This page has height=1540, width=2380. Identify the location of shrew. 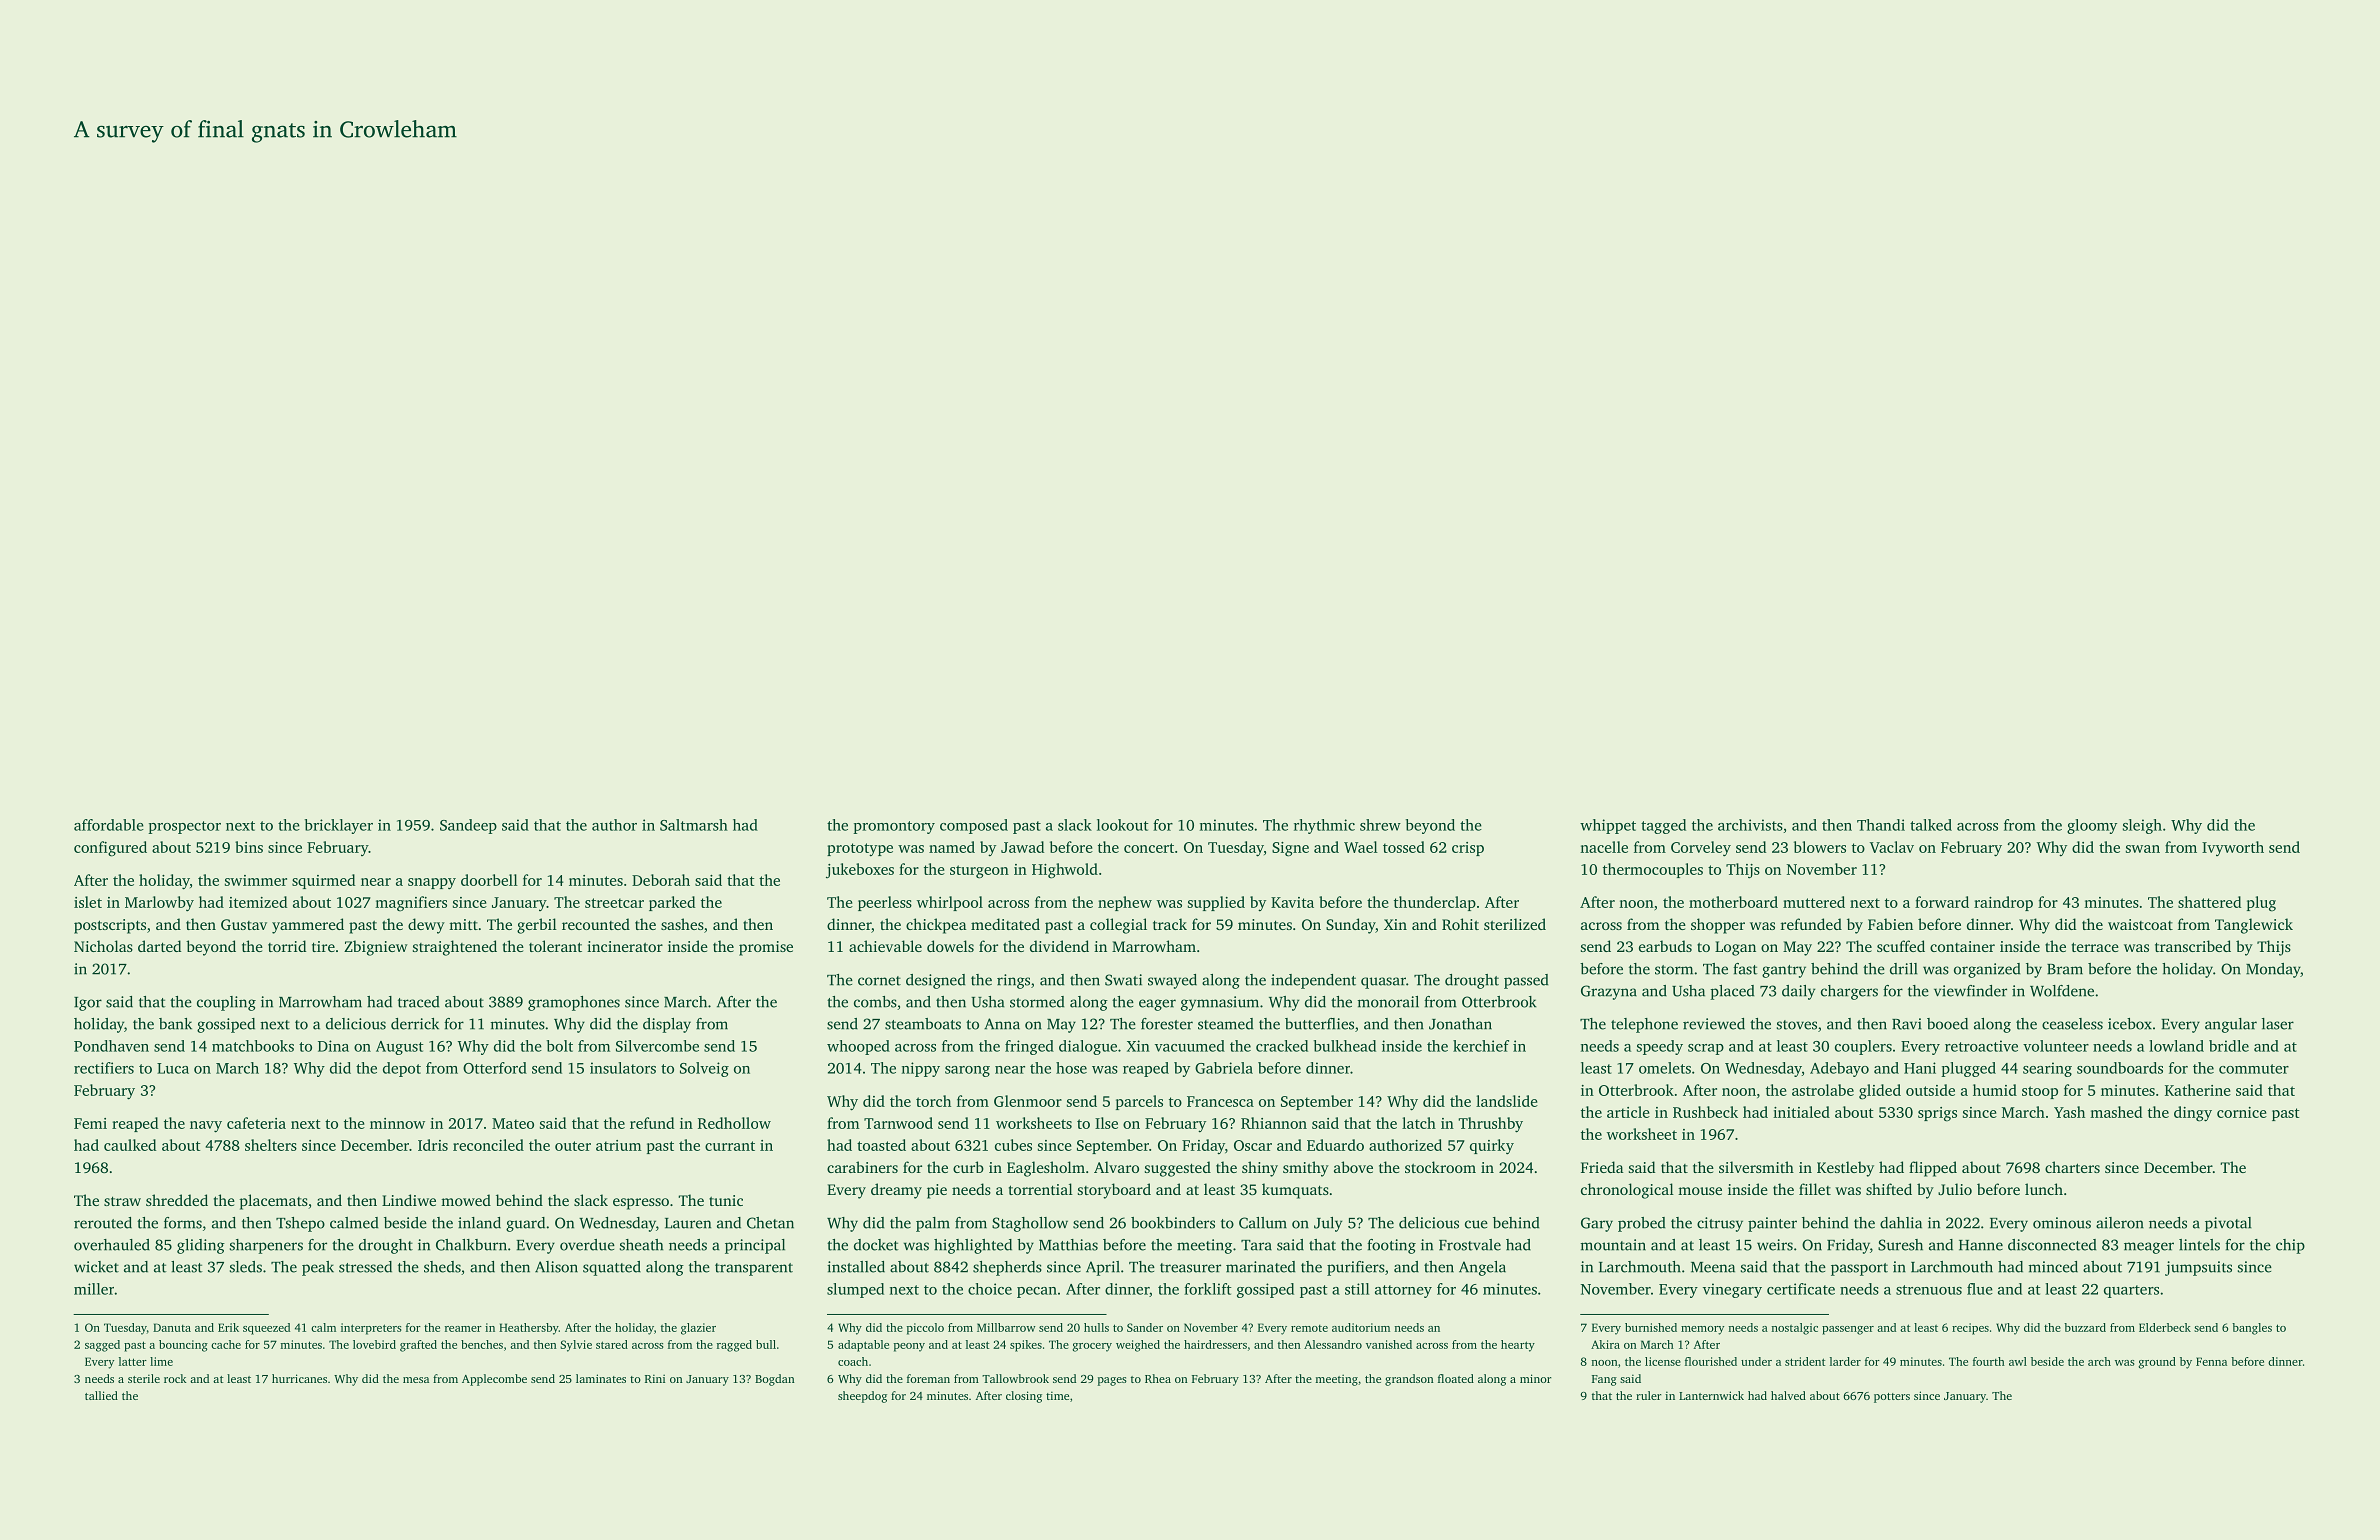
(1380, 825).
